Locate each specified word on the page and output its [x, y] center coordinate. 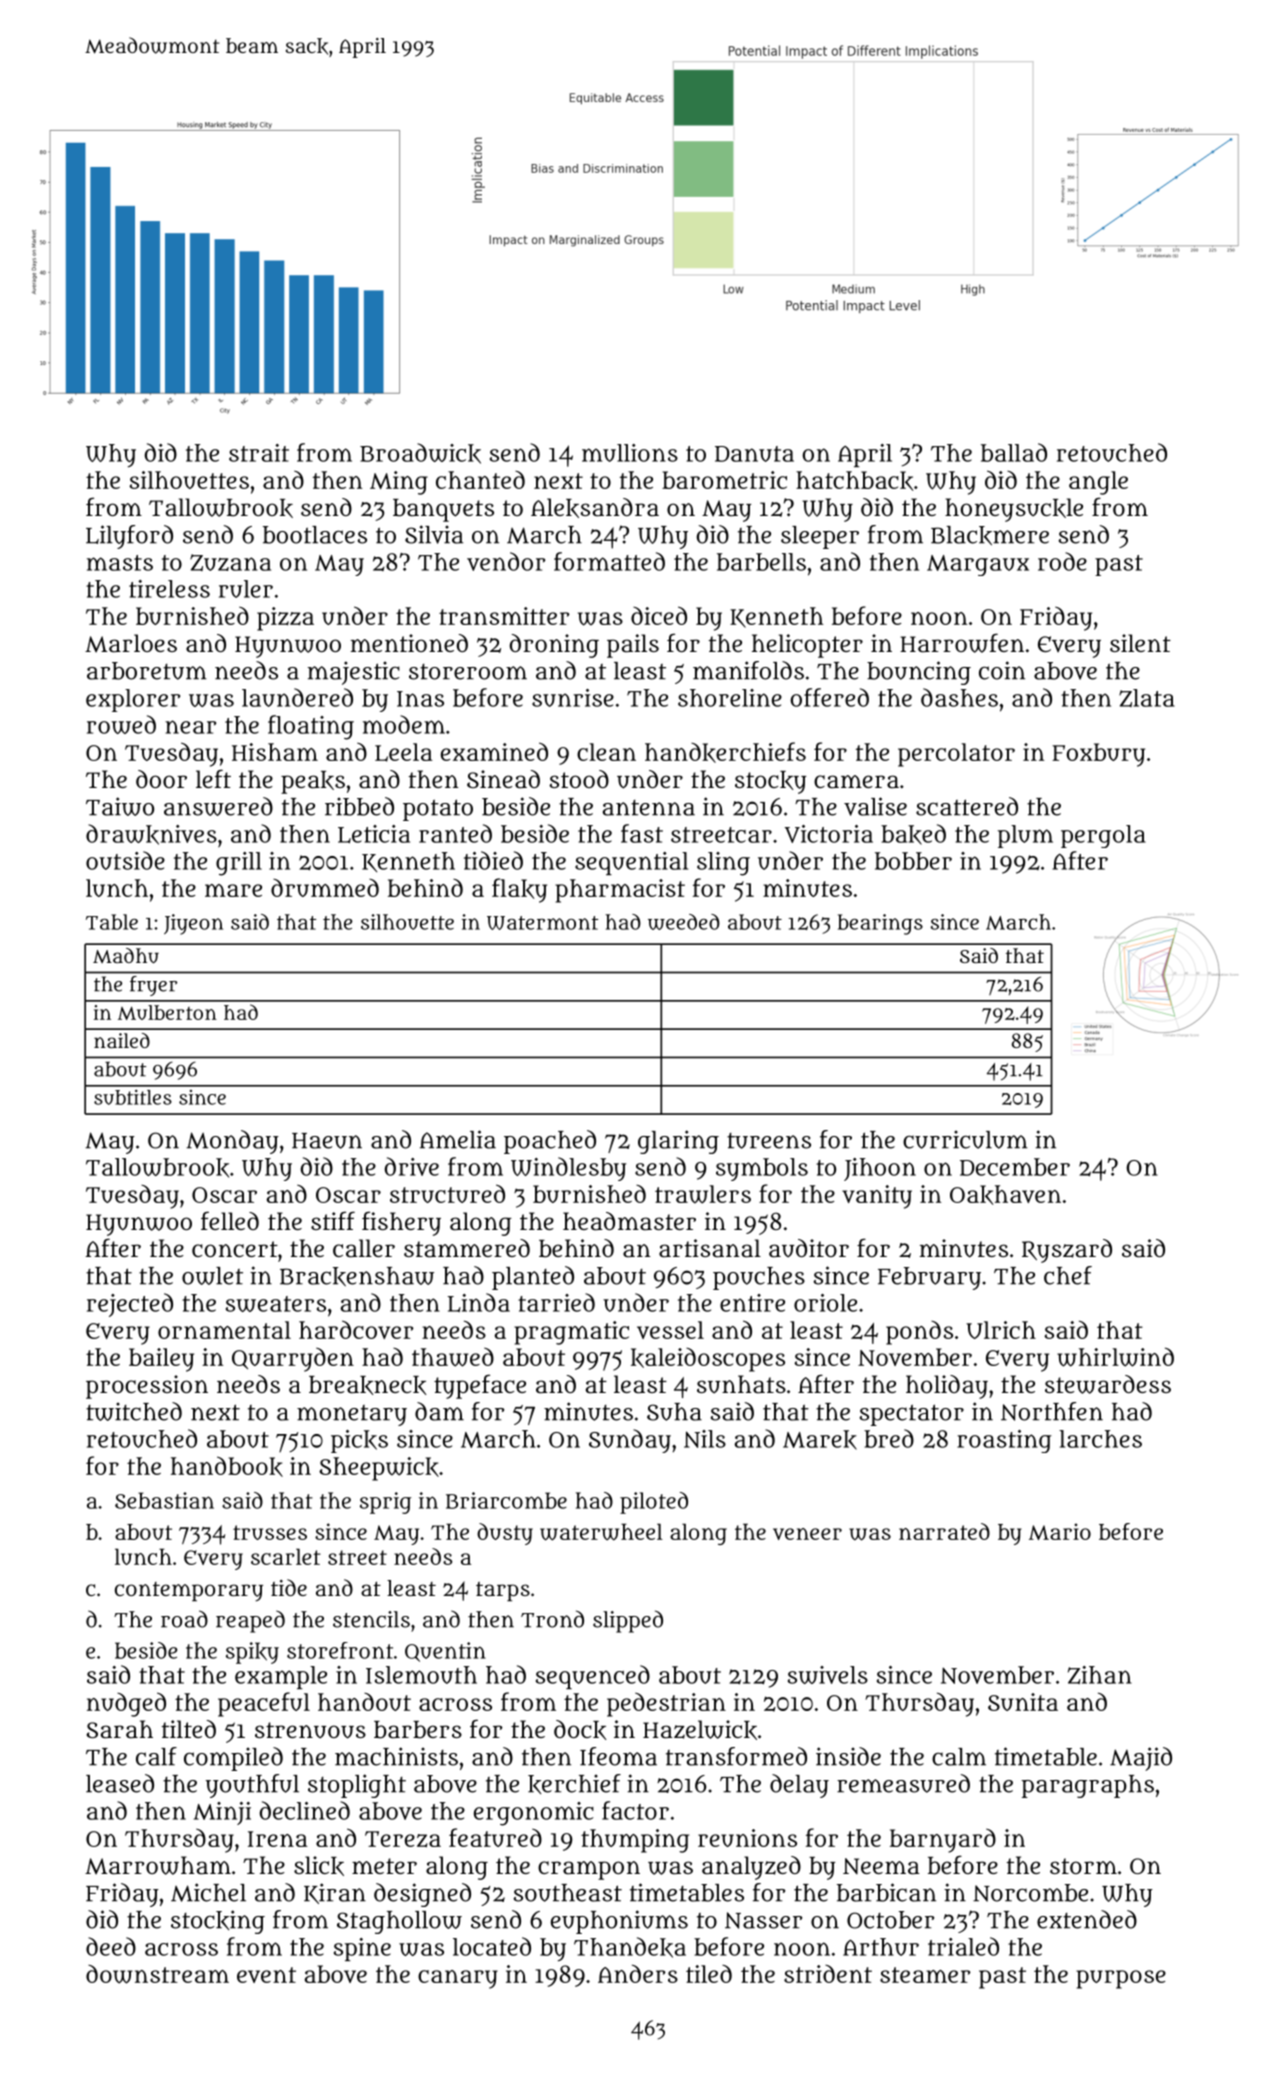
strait [259, 453]
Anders [638, 1973]
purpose [1121, 1979]
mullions [630, 453]
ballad [1014, 452]
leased [120, 1783]
